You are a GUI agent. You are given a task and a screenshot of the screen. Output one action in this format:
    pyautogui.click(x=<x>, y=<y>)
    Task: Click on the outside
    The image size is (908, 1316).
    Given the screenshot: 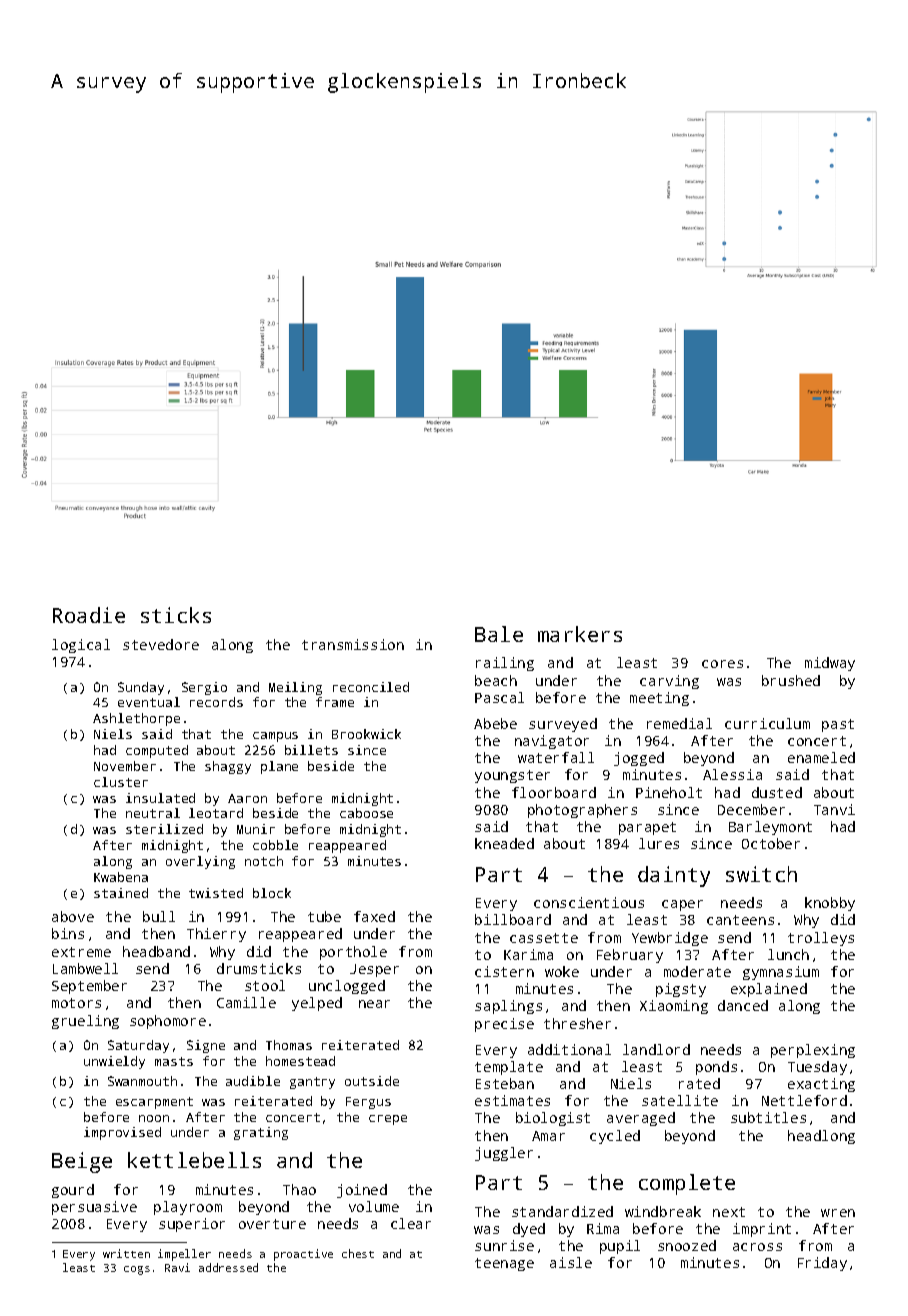 What is the action you would take?
    pyautogui.click(x=372, y=1081)
